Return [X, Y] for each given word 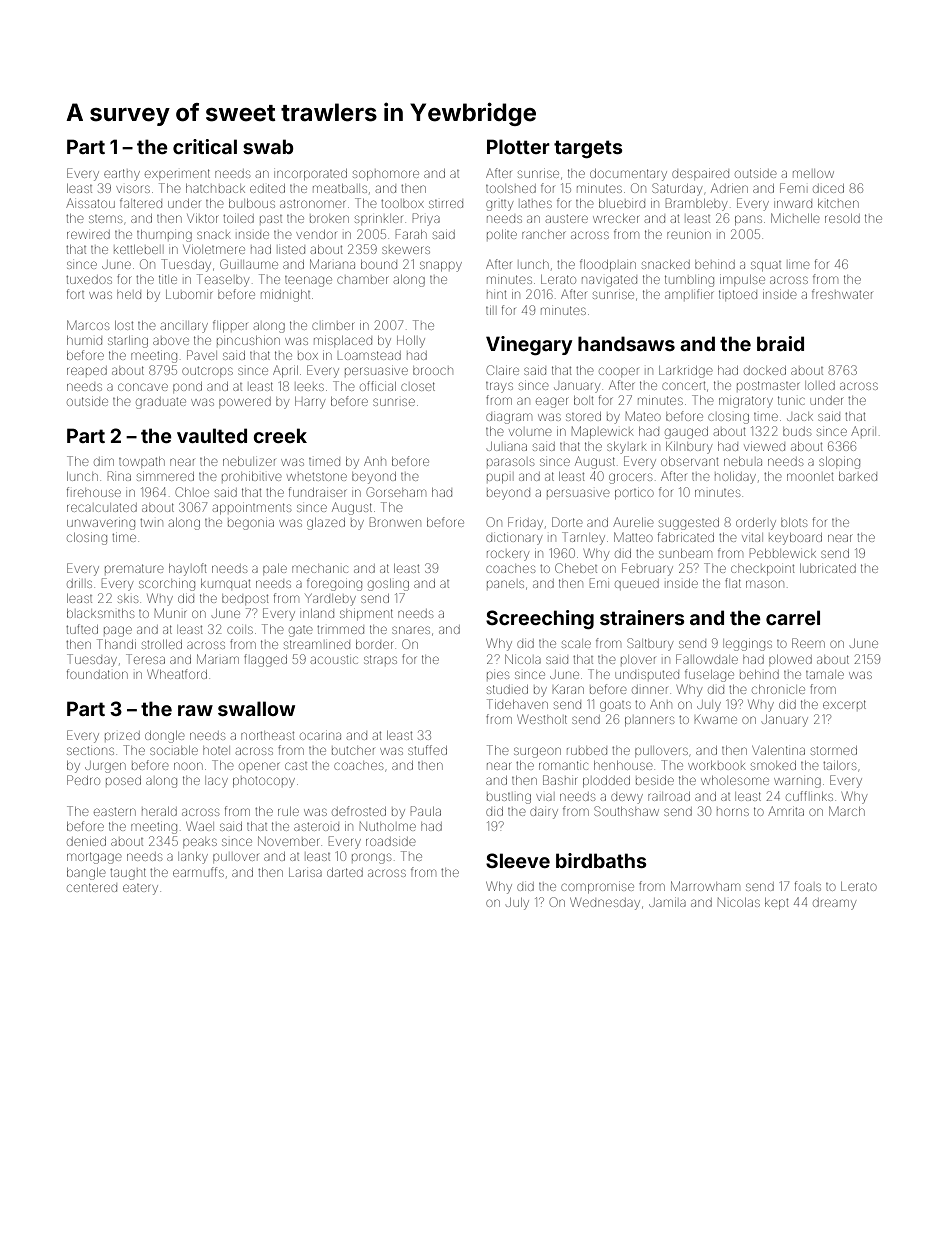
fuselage [709, 675]
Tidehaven [517, 704]
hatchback [215, 188]
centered [92, 887]
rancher [543, 235]
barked [858, 476]
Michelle [795, 218]
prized [122, 736]
